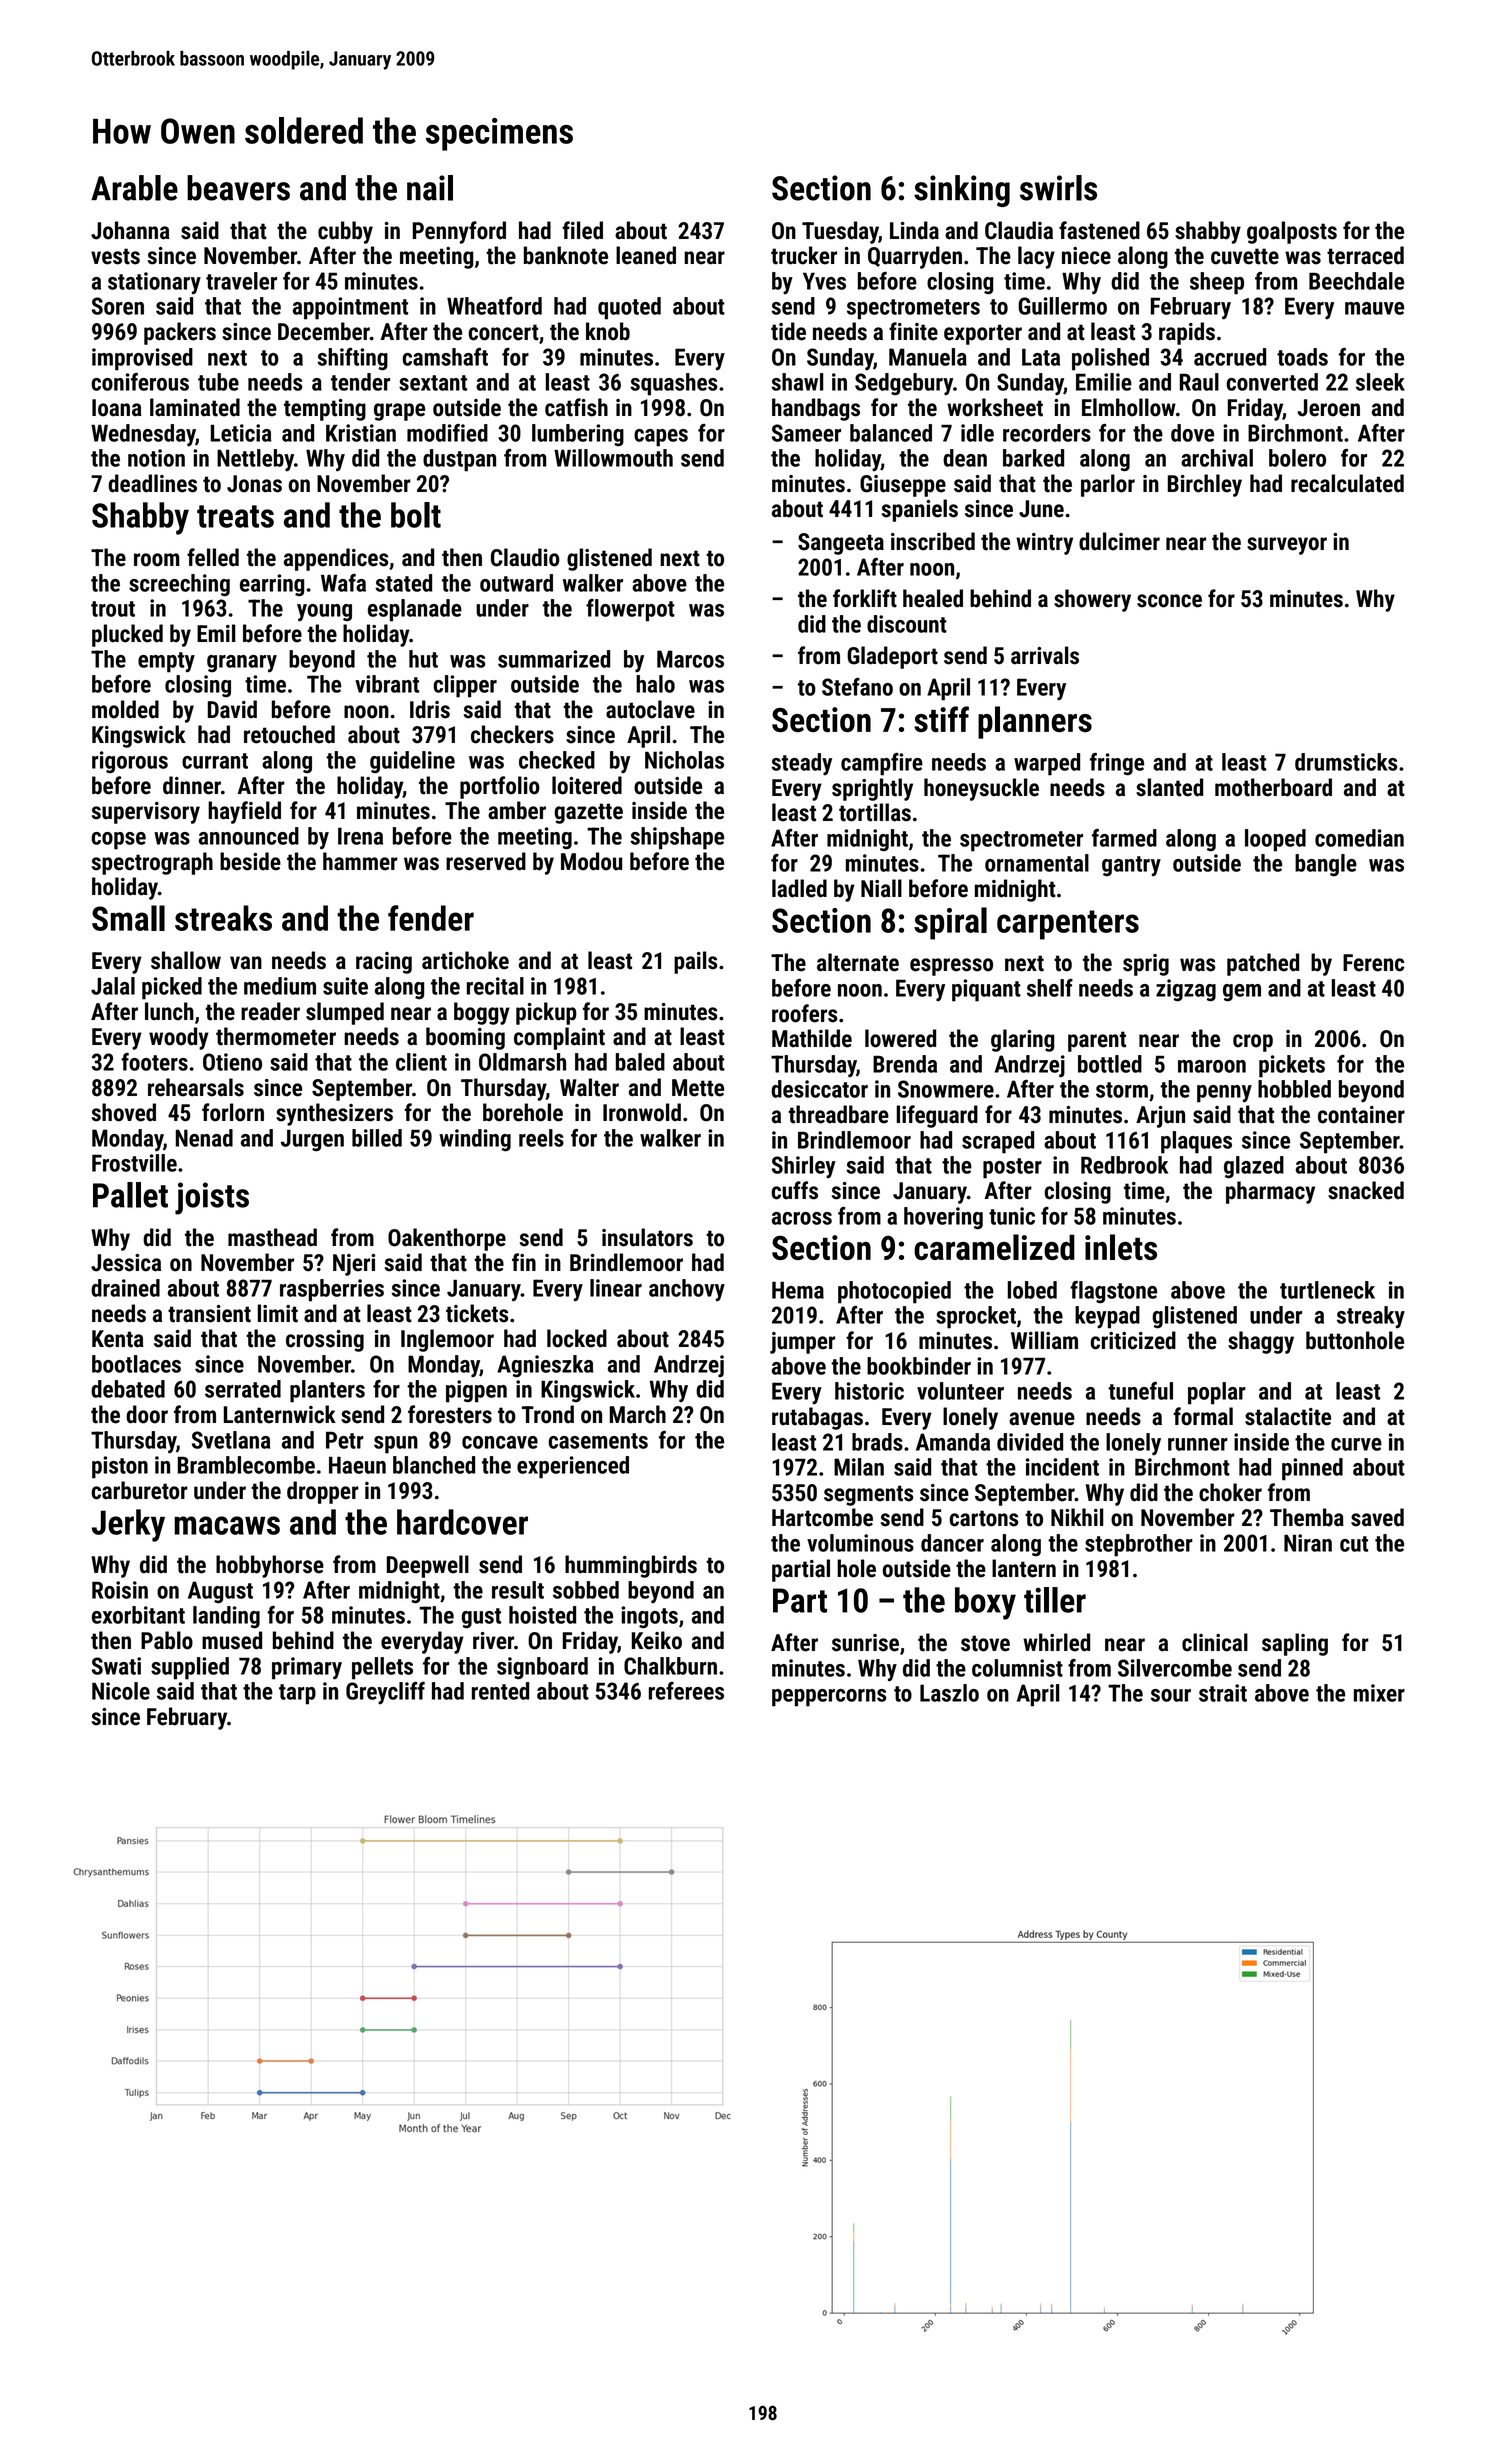  What do you see at coordinates (140, 1490) in the screenshot?
I see `carburetor` at bounding box center [140, 1490].
